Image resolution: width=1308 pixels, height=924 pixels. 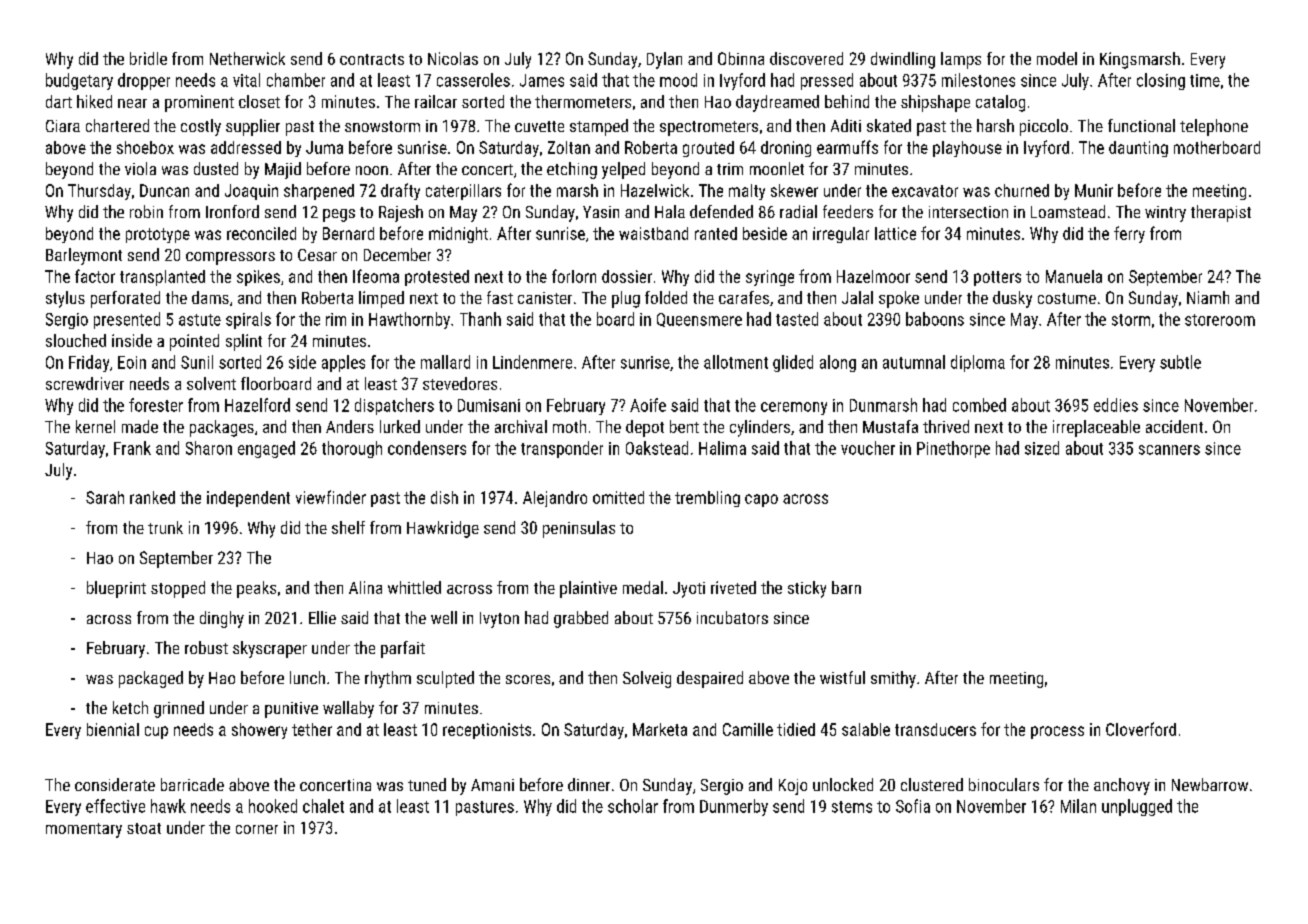 What do you see at coordinates (572, 170) in the image?
I see `etching` at bounding box center [572, 170].
